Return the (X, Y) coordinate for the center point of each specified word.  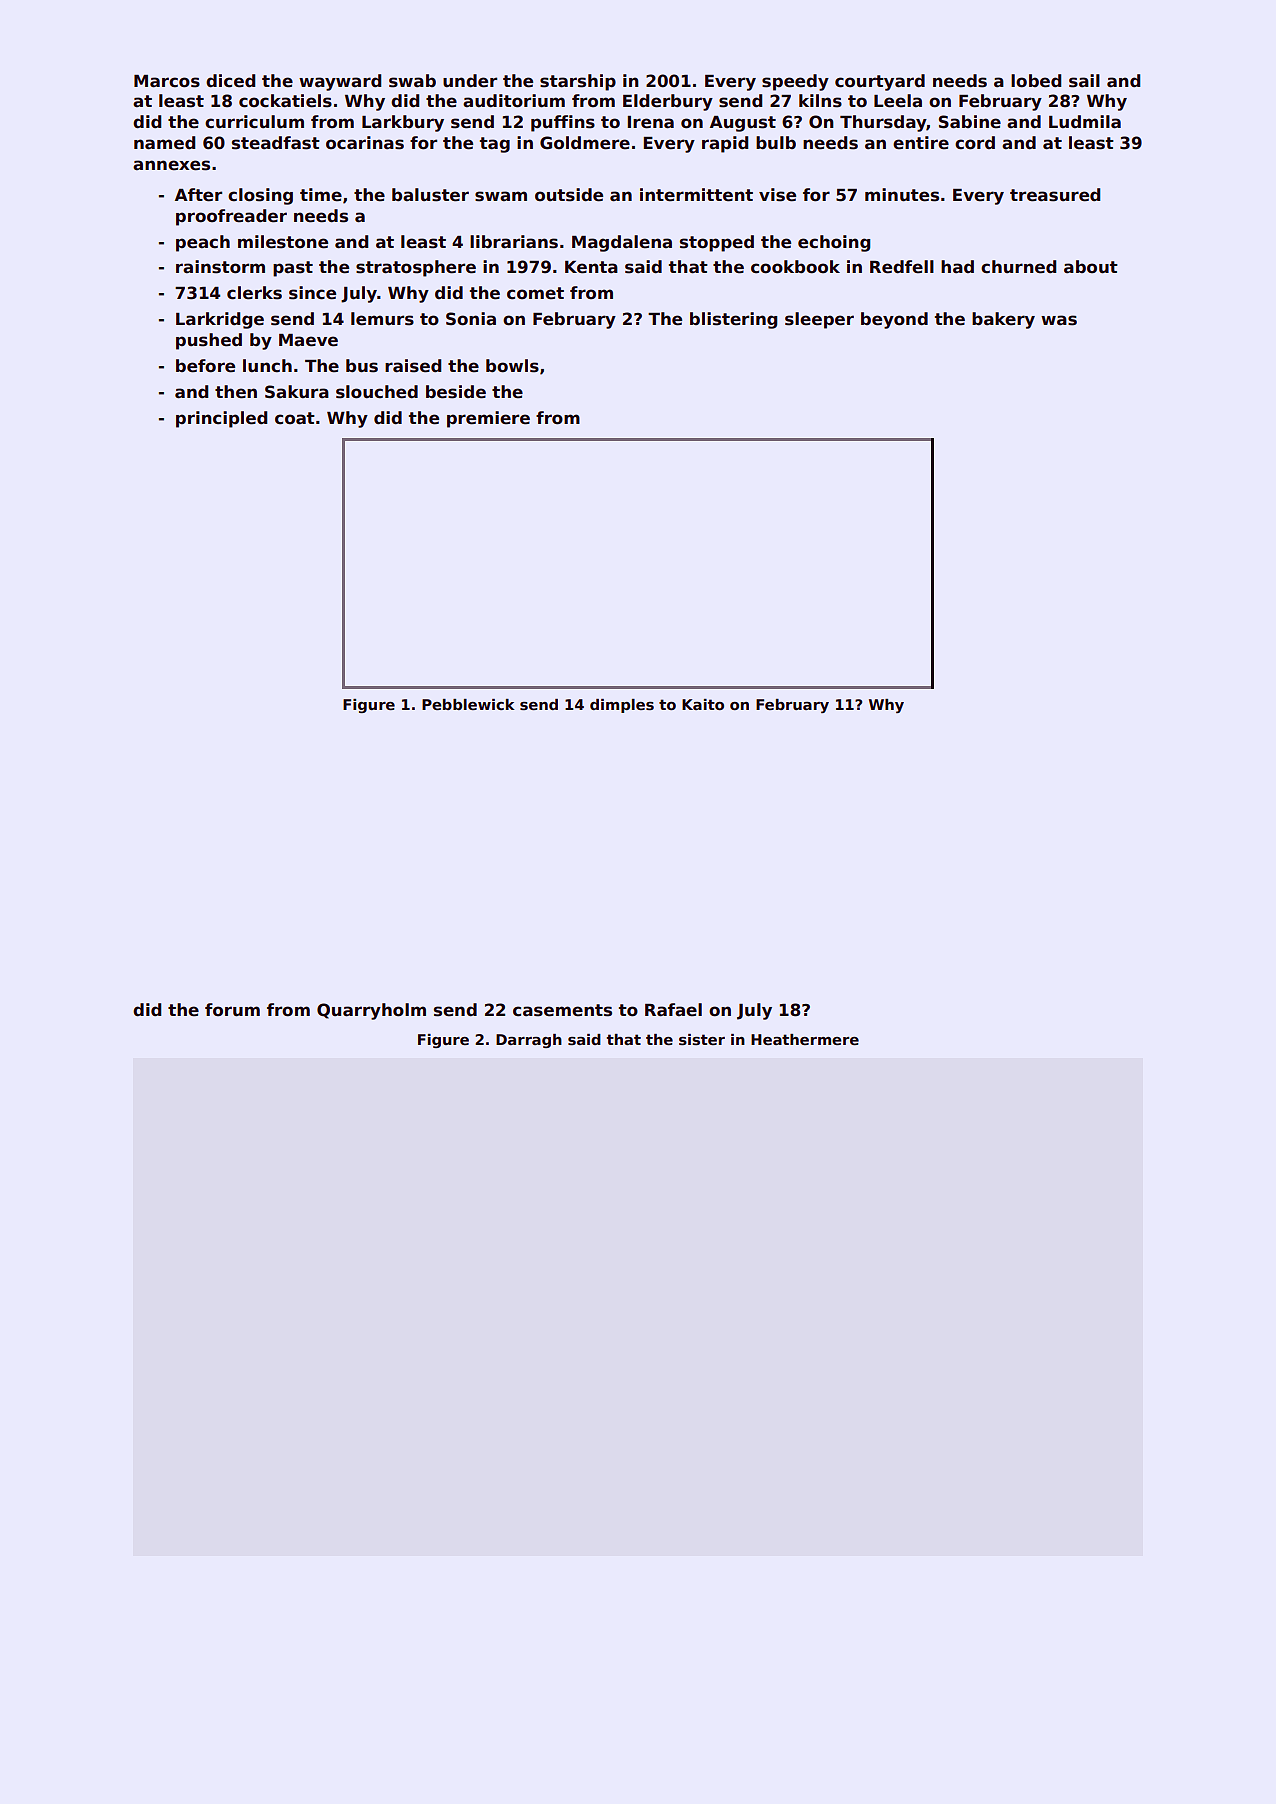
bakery (1003, 320)
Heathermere (805, 1039)
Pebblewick (468, 704)
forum (232, 1010)
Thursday (883, 123)
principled (221, 419)
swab (412, 81)
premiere (488, 419)
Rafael (673, 1010)
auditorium (514, 101)
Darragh (529, 1041)
